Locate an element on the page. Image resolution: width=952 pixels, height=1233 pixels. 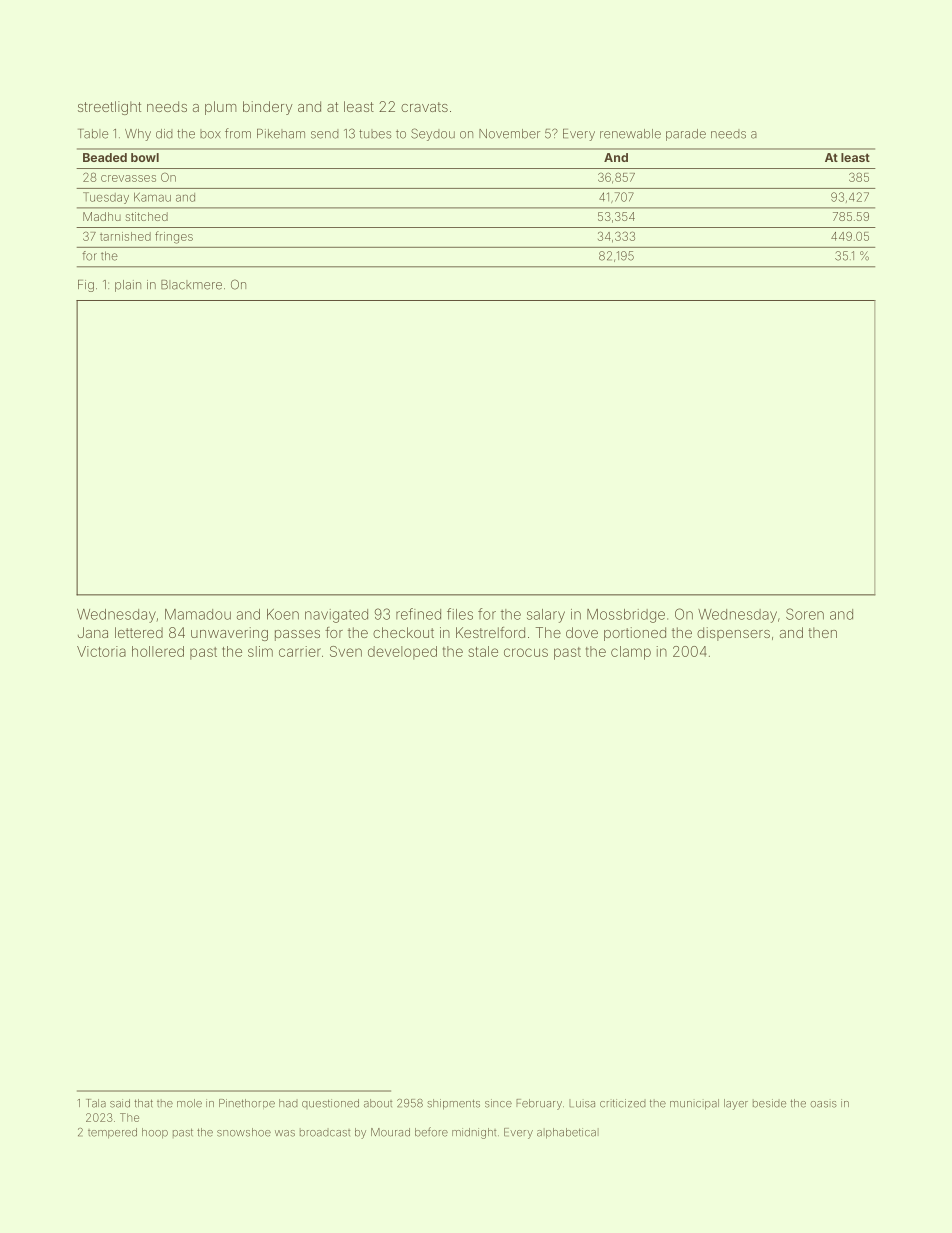
Madhu is located at coordinates (102, 216).
